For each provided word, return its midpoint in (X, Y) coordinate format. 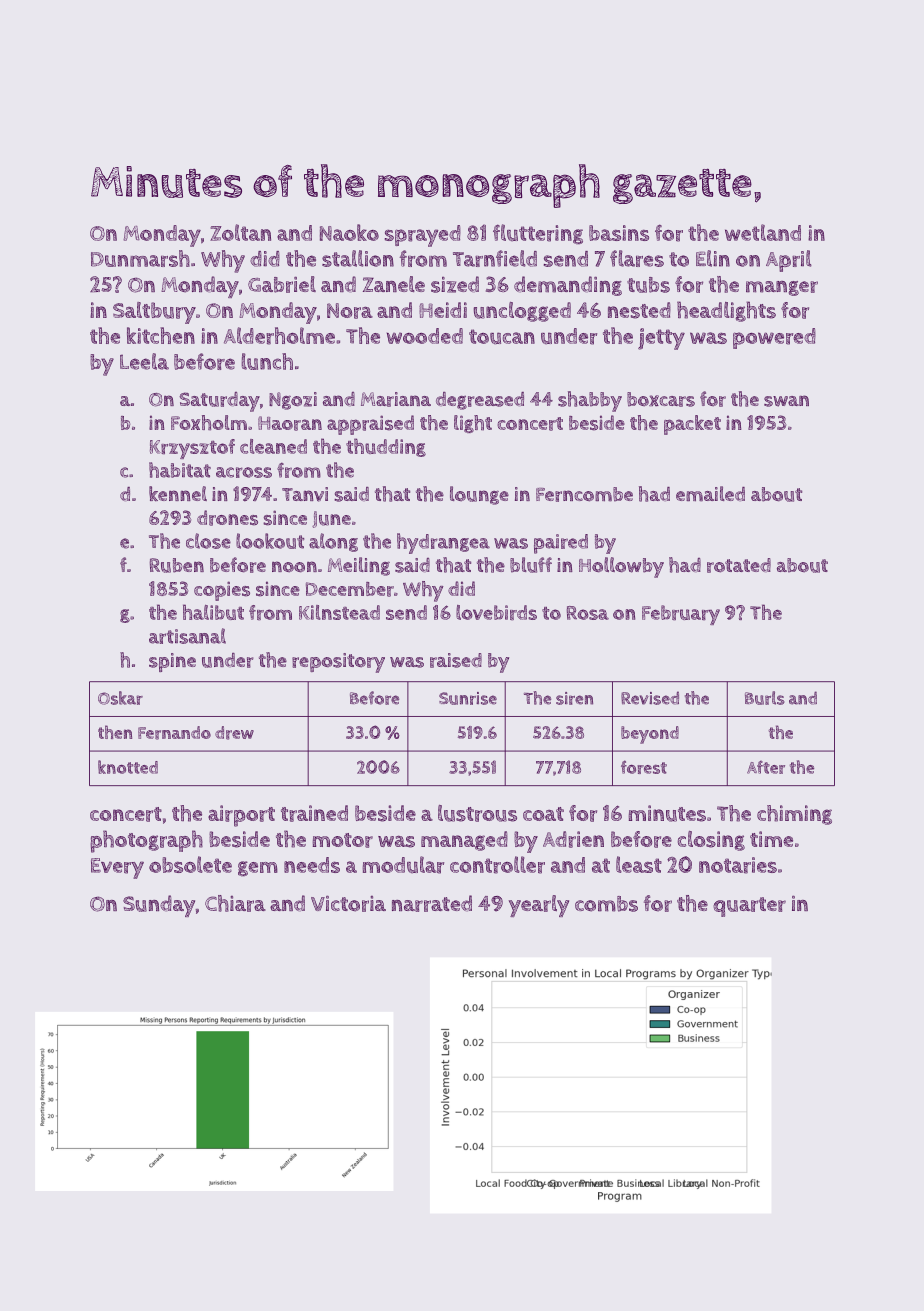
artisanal (187, 636)
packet (692, 425)
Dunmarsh (140, 258)
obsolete (190, 864)
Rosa (588, 613)
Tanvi (305, 494)
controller (497, 865)
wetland (763, 232)
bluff (531, 565)
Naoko (349, 232)
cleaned (273, 446)
